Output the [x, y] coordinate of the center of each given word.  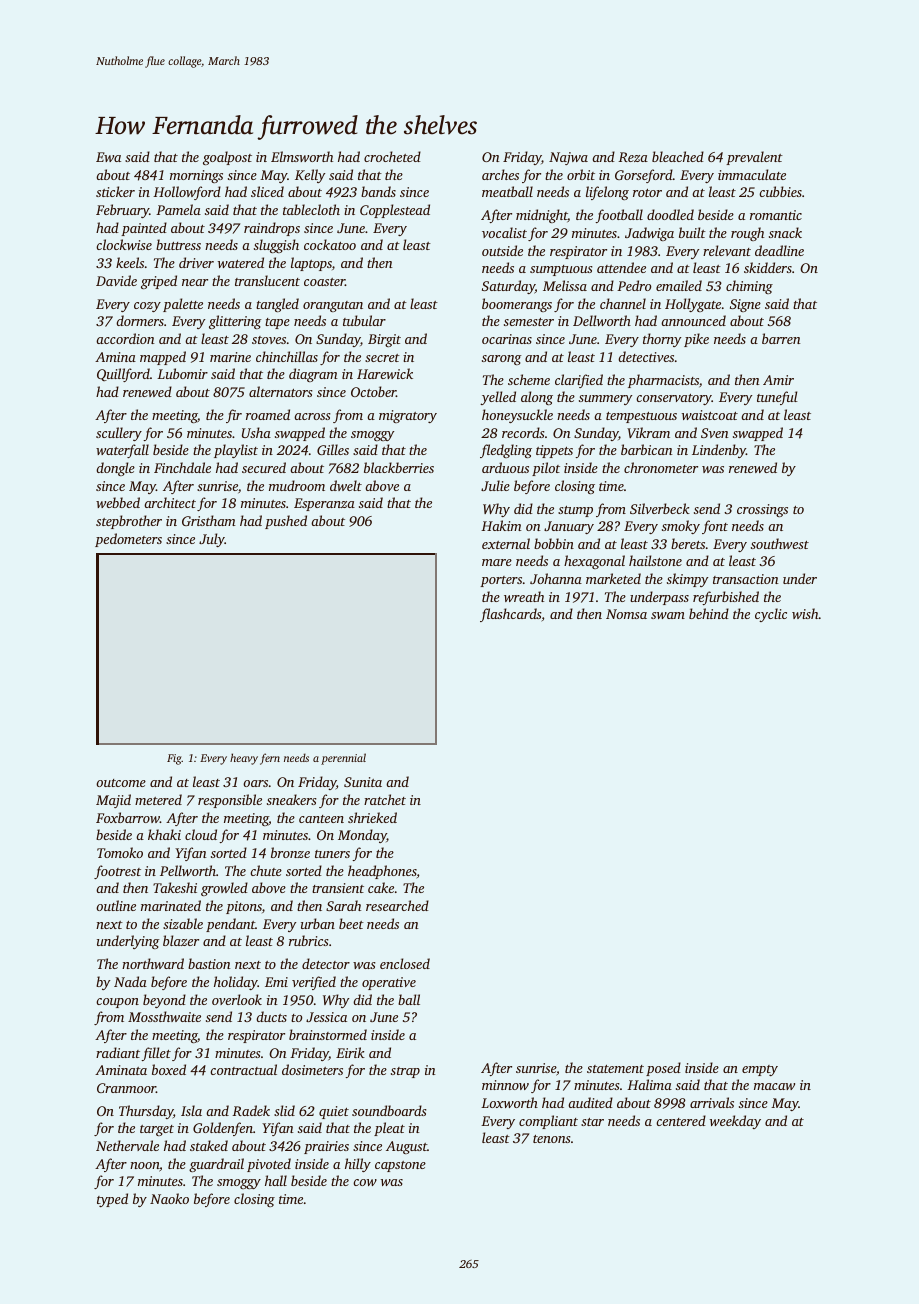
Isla [191, 1110]
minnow [505, 1085]
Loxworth [509, 1102]
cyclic [771, 615]
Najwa [568, 158]
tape [277, 323]
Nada [130, 981]
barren [781, 338]
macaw [774, 1086]
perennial [343, 759]
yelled [498, 398]
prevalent [754, 158]
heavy [244, 759]
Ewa [108, 157]
